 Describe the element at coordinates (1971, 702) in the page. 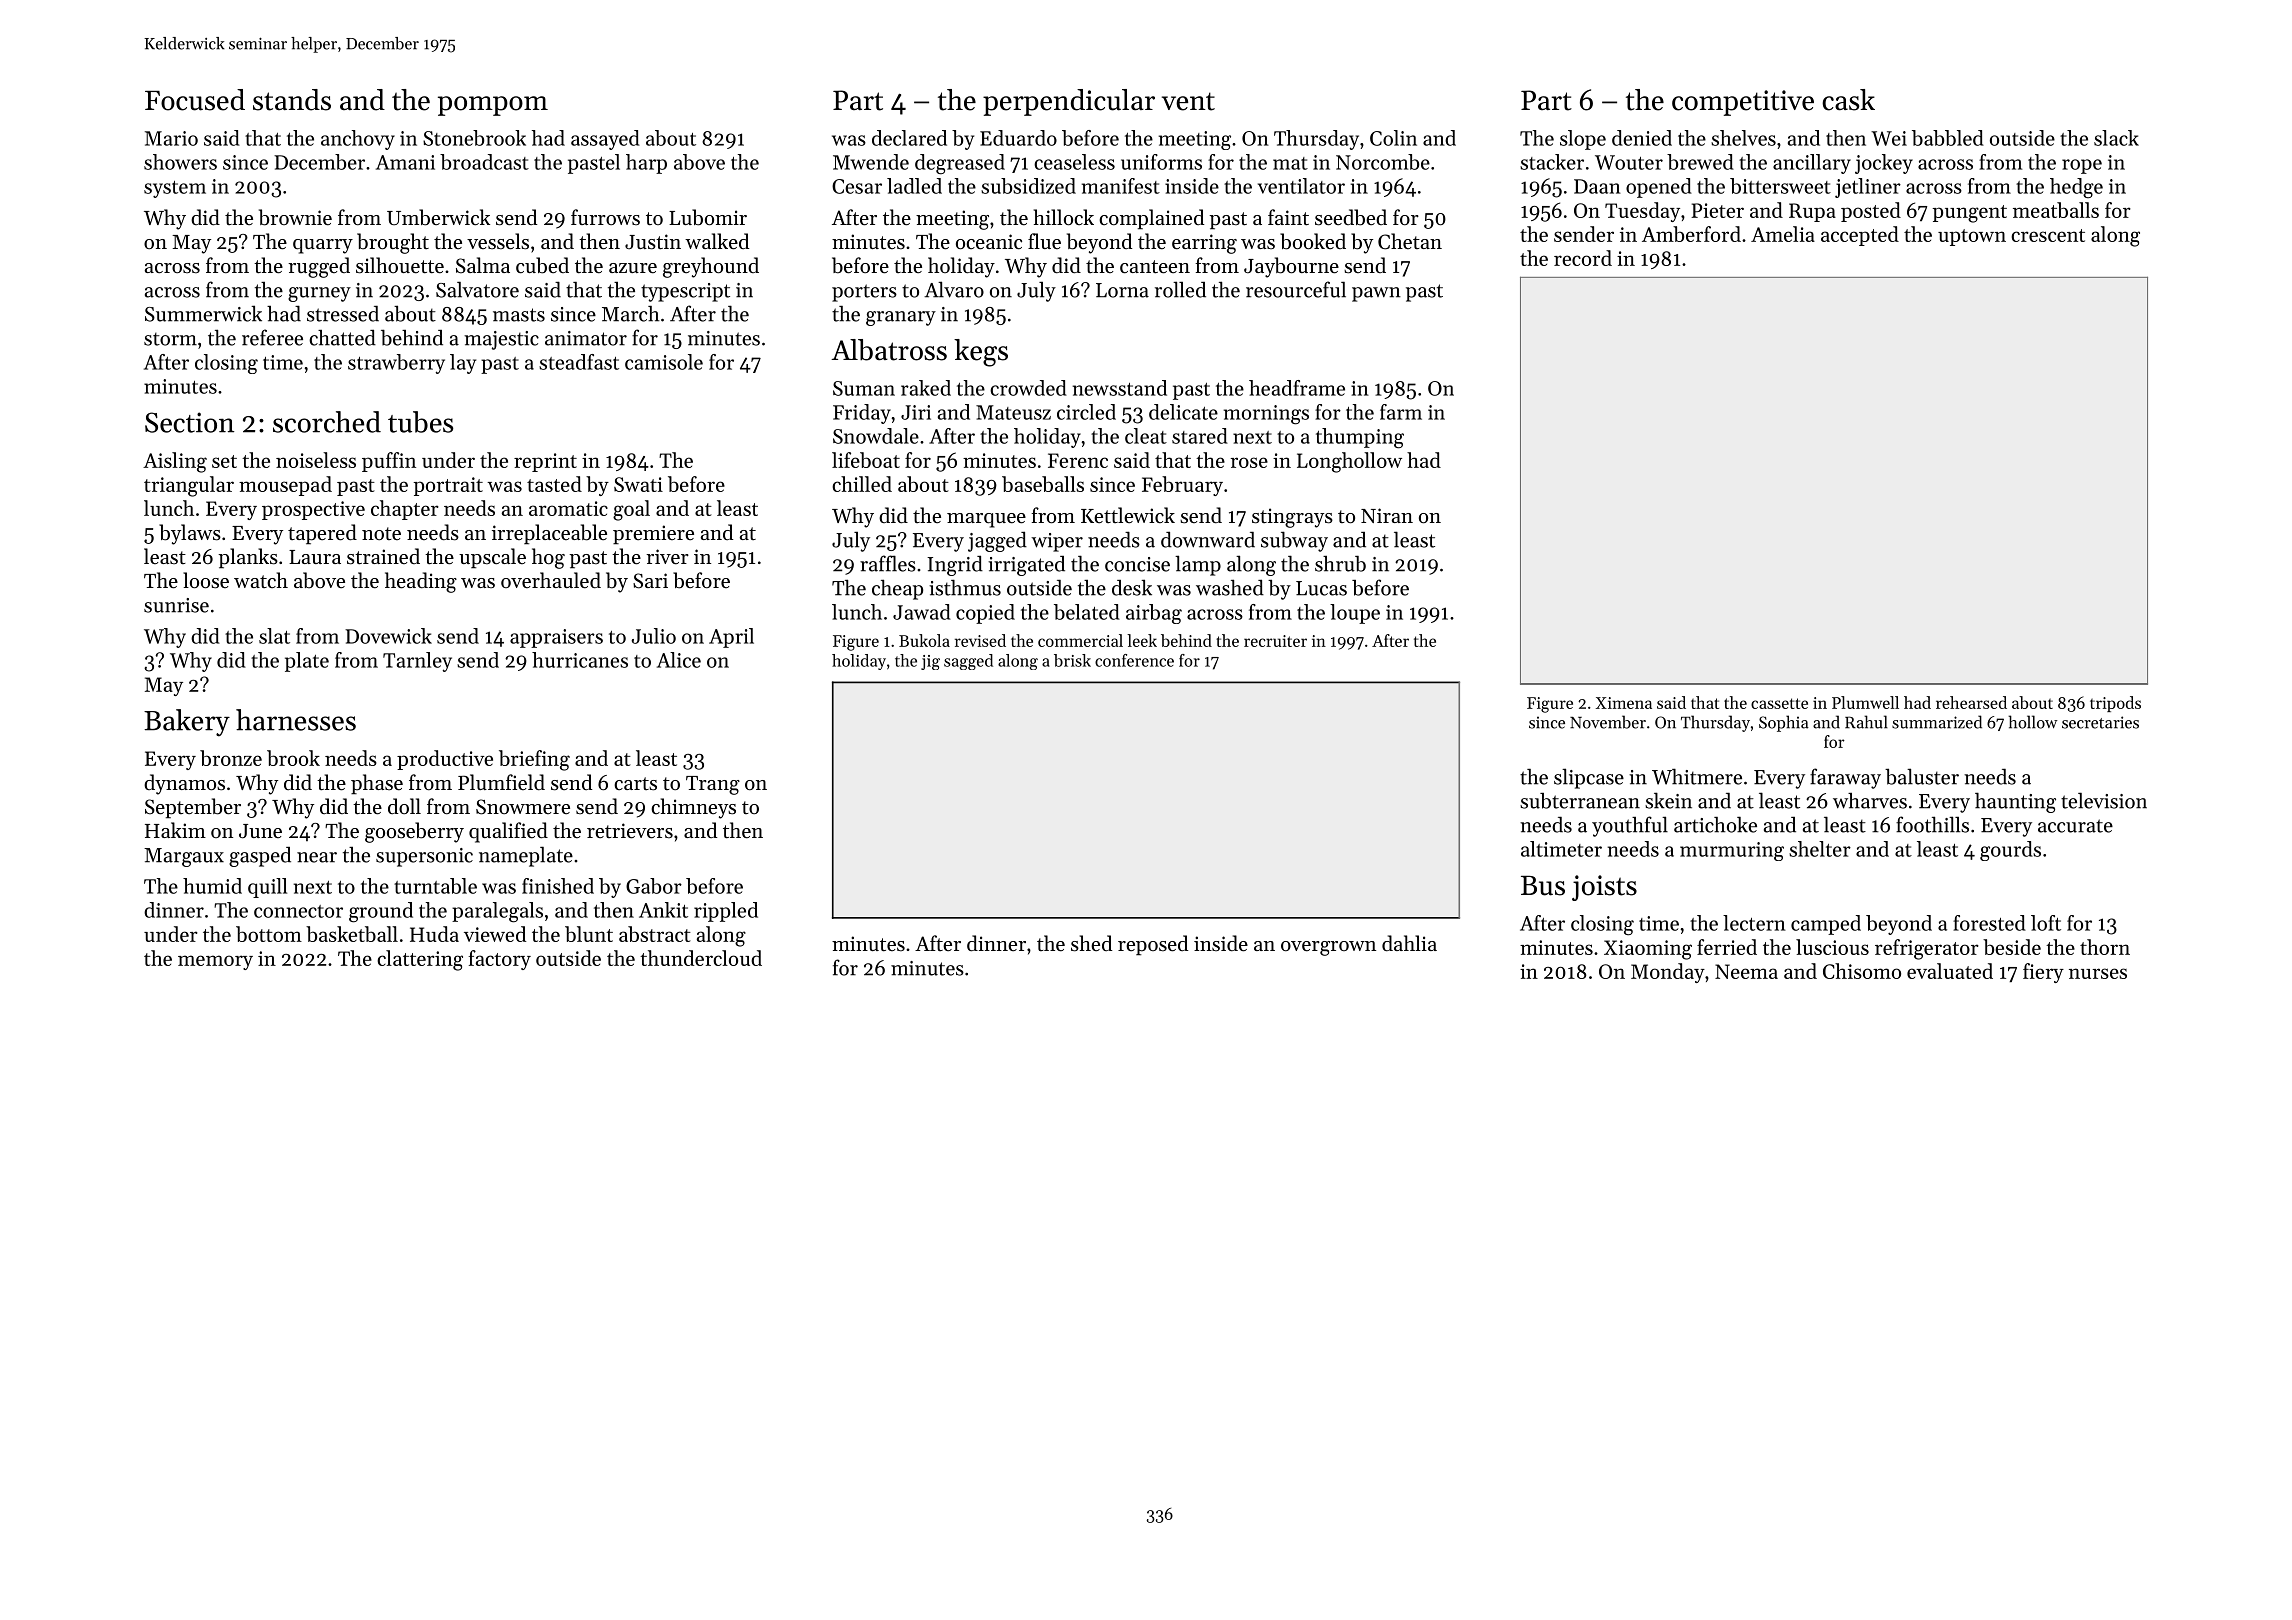

I see `rehearsed` at that location.
